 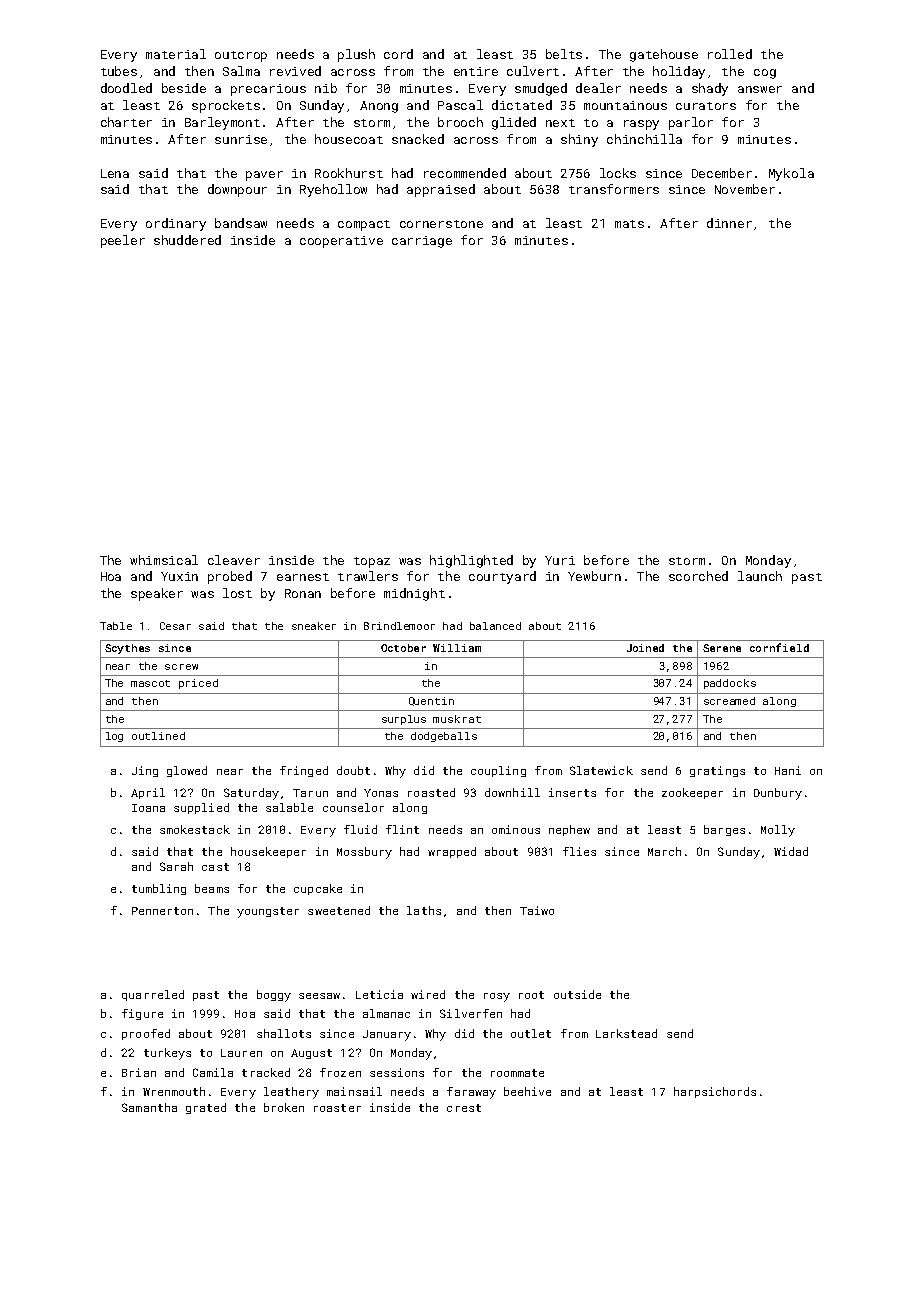 What do you see at coordinates (176, 54) in the image?
I see `material` at bounding box center [176, 54].
